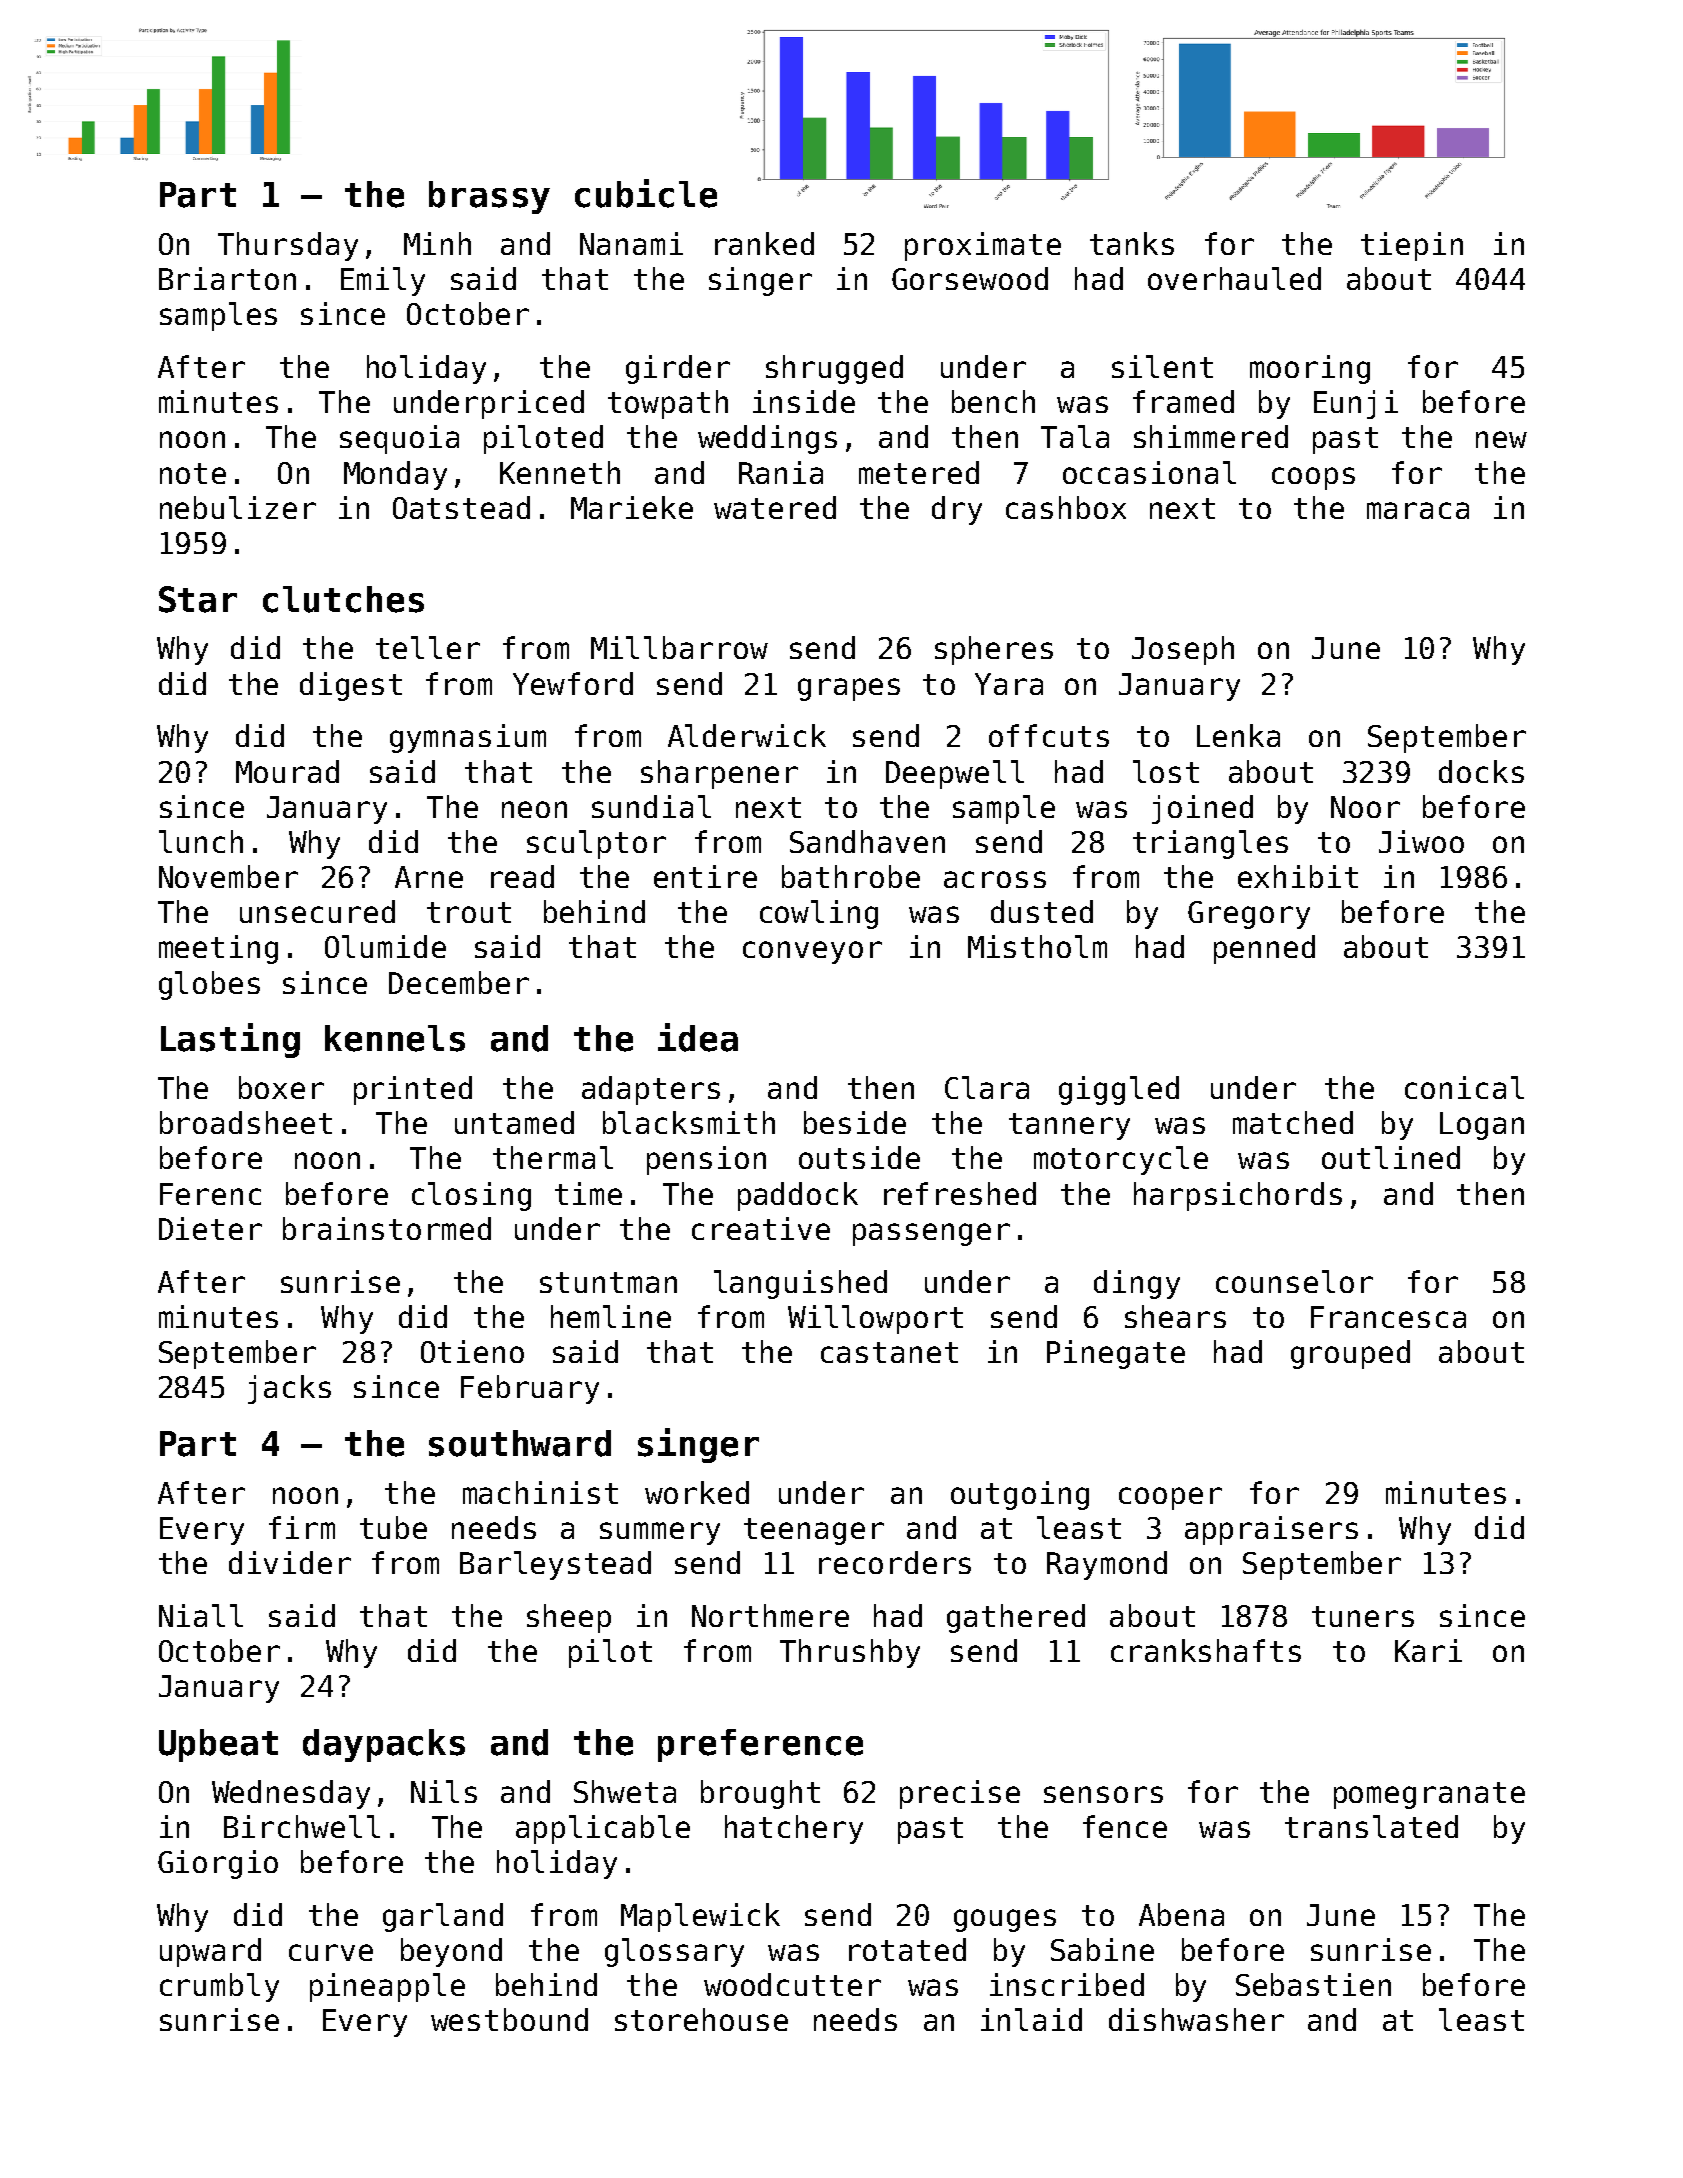 This screenshot has width=1683, height=2178. Describe the element at coordinates (573, 683) in the screenshot. I see `Yewford` at that location.
